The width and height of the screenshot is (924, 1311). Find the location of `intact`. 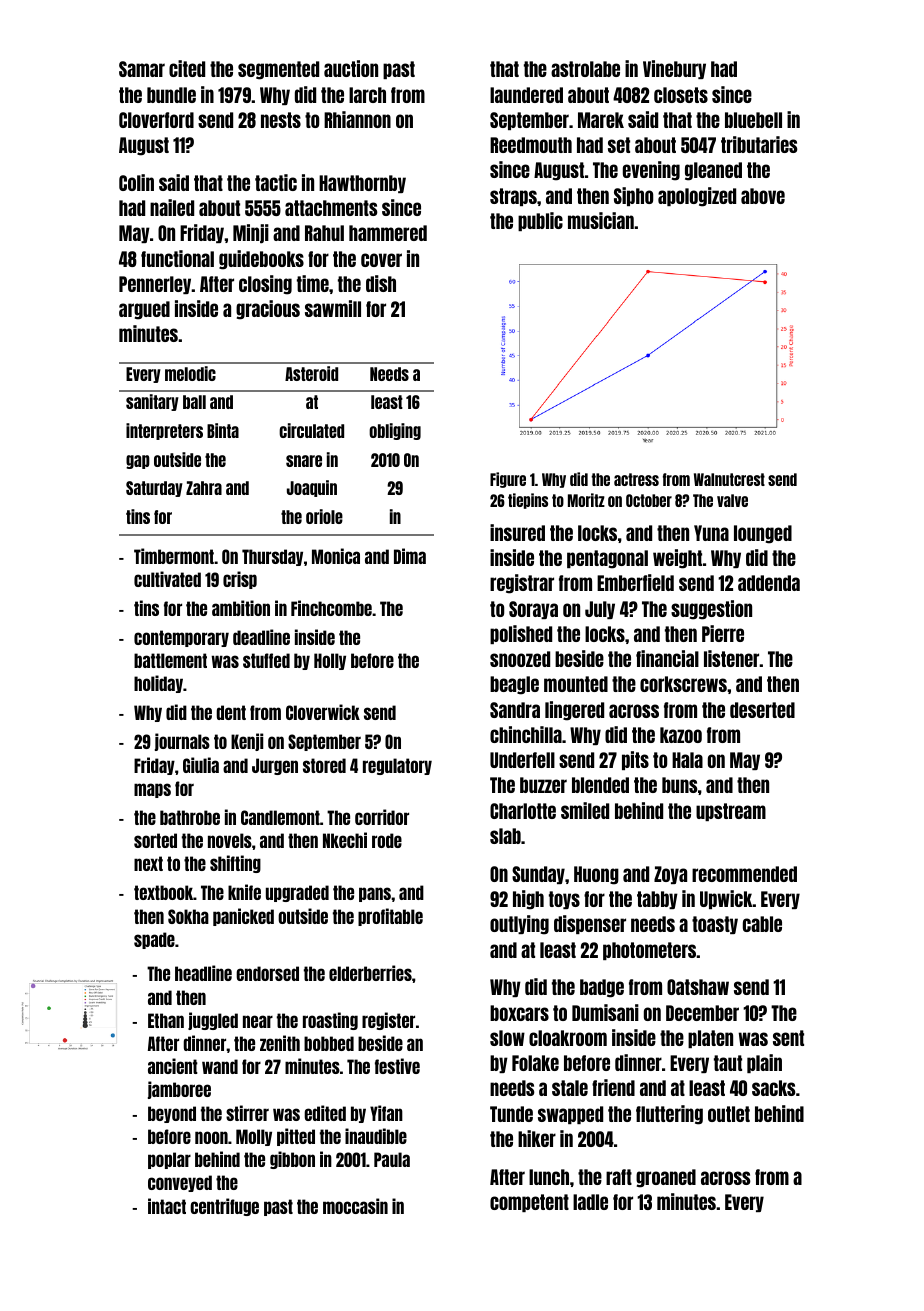

intact is located at coordinates (167, 1206).
